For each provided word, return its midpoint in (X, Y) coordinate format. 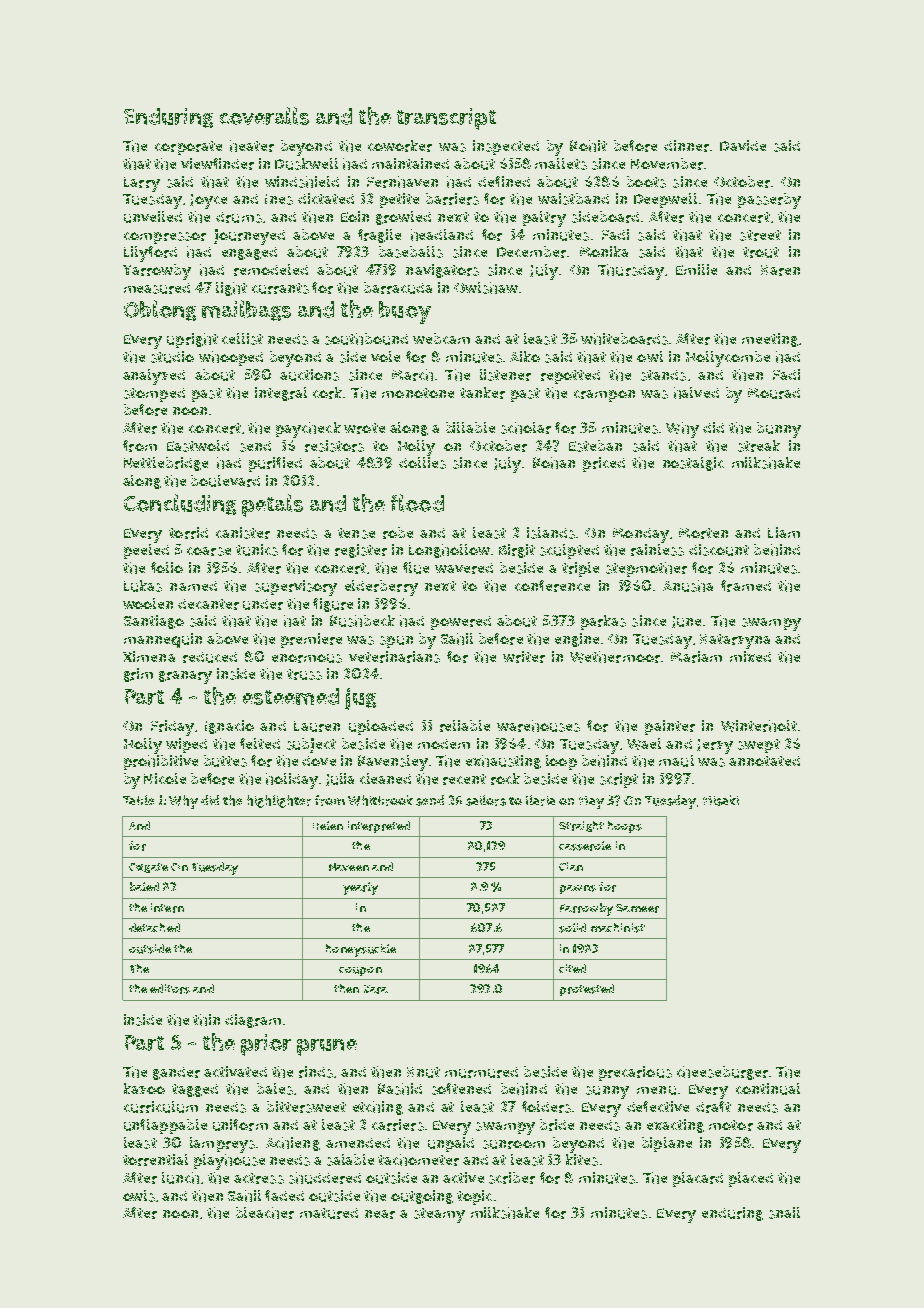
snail (784, 1213)
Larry (142, 184)
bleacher (265, 1213)
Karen (780, 270)
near (380, 1214)
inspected (506, 147)
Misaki (721, 800)
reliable (465, 726)
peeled (146, 551)
